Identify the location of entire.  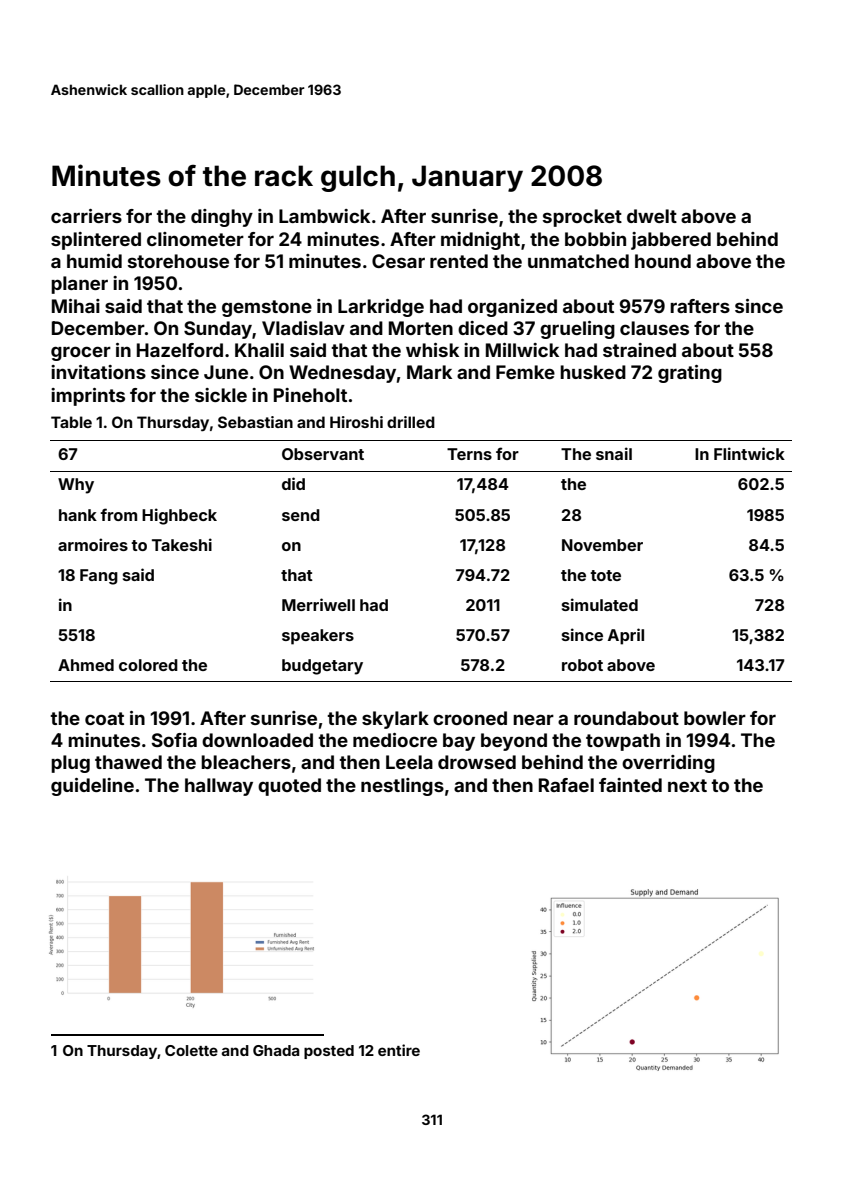
(399, 1050).
